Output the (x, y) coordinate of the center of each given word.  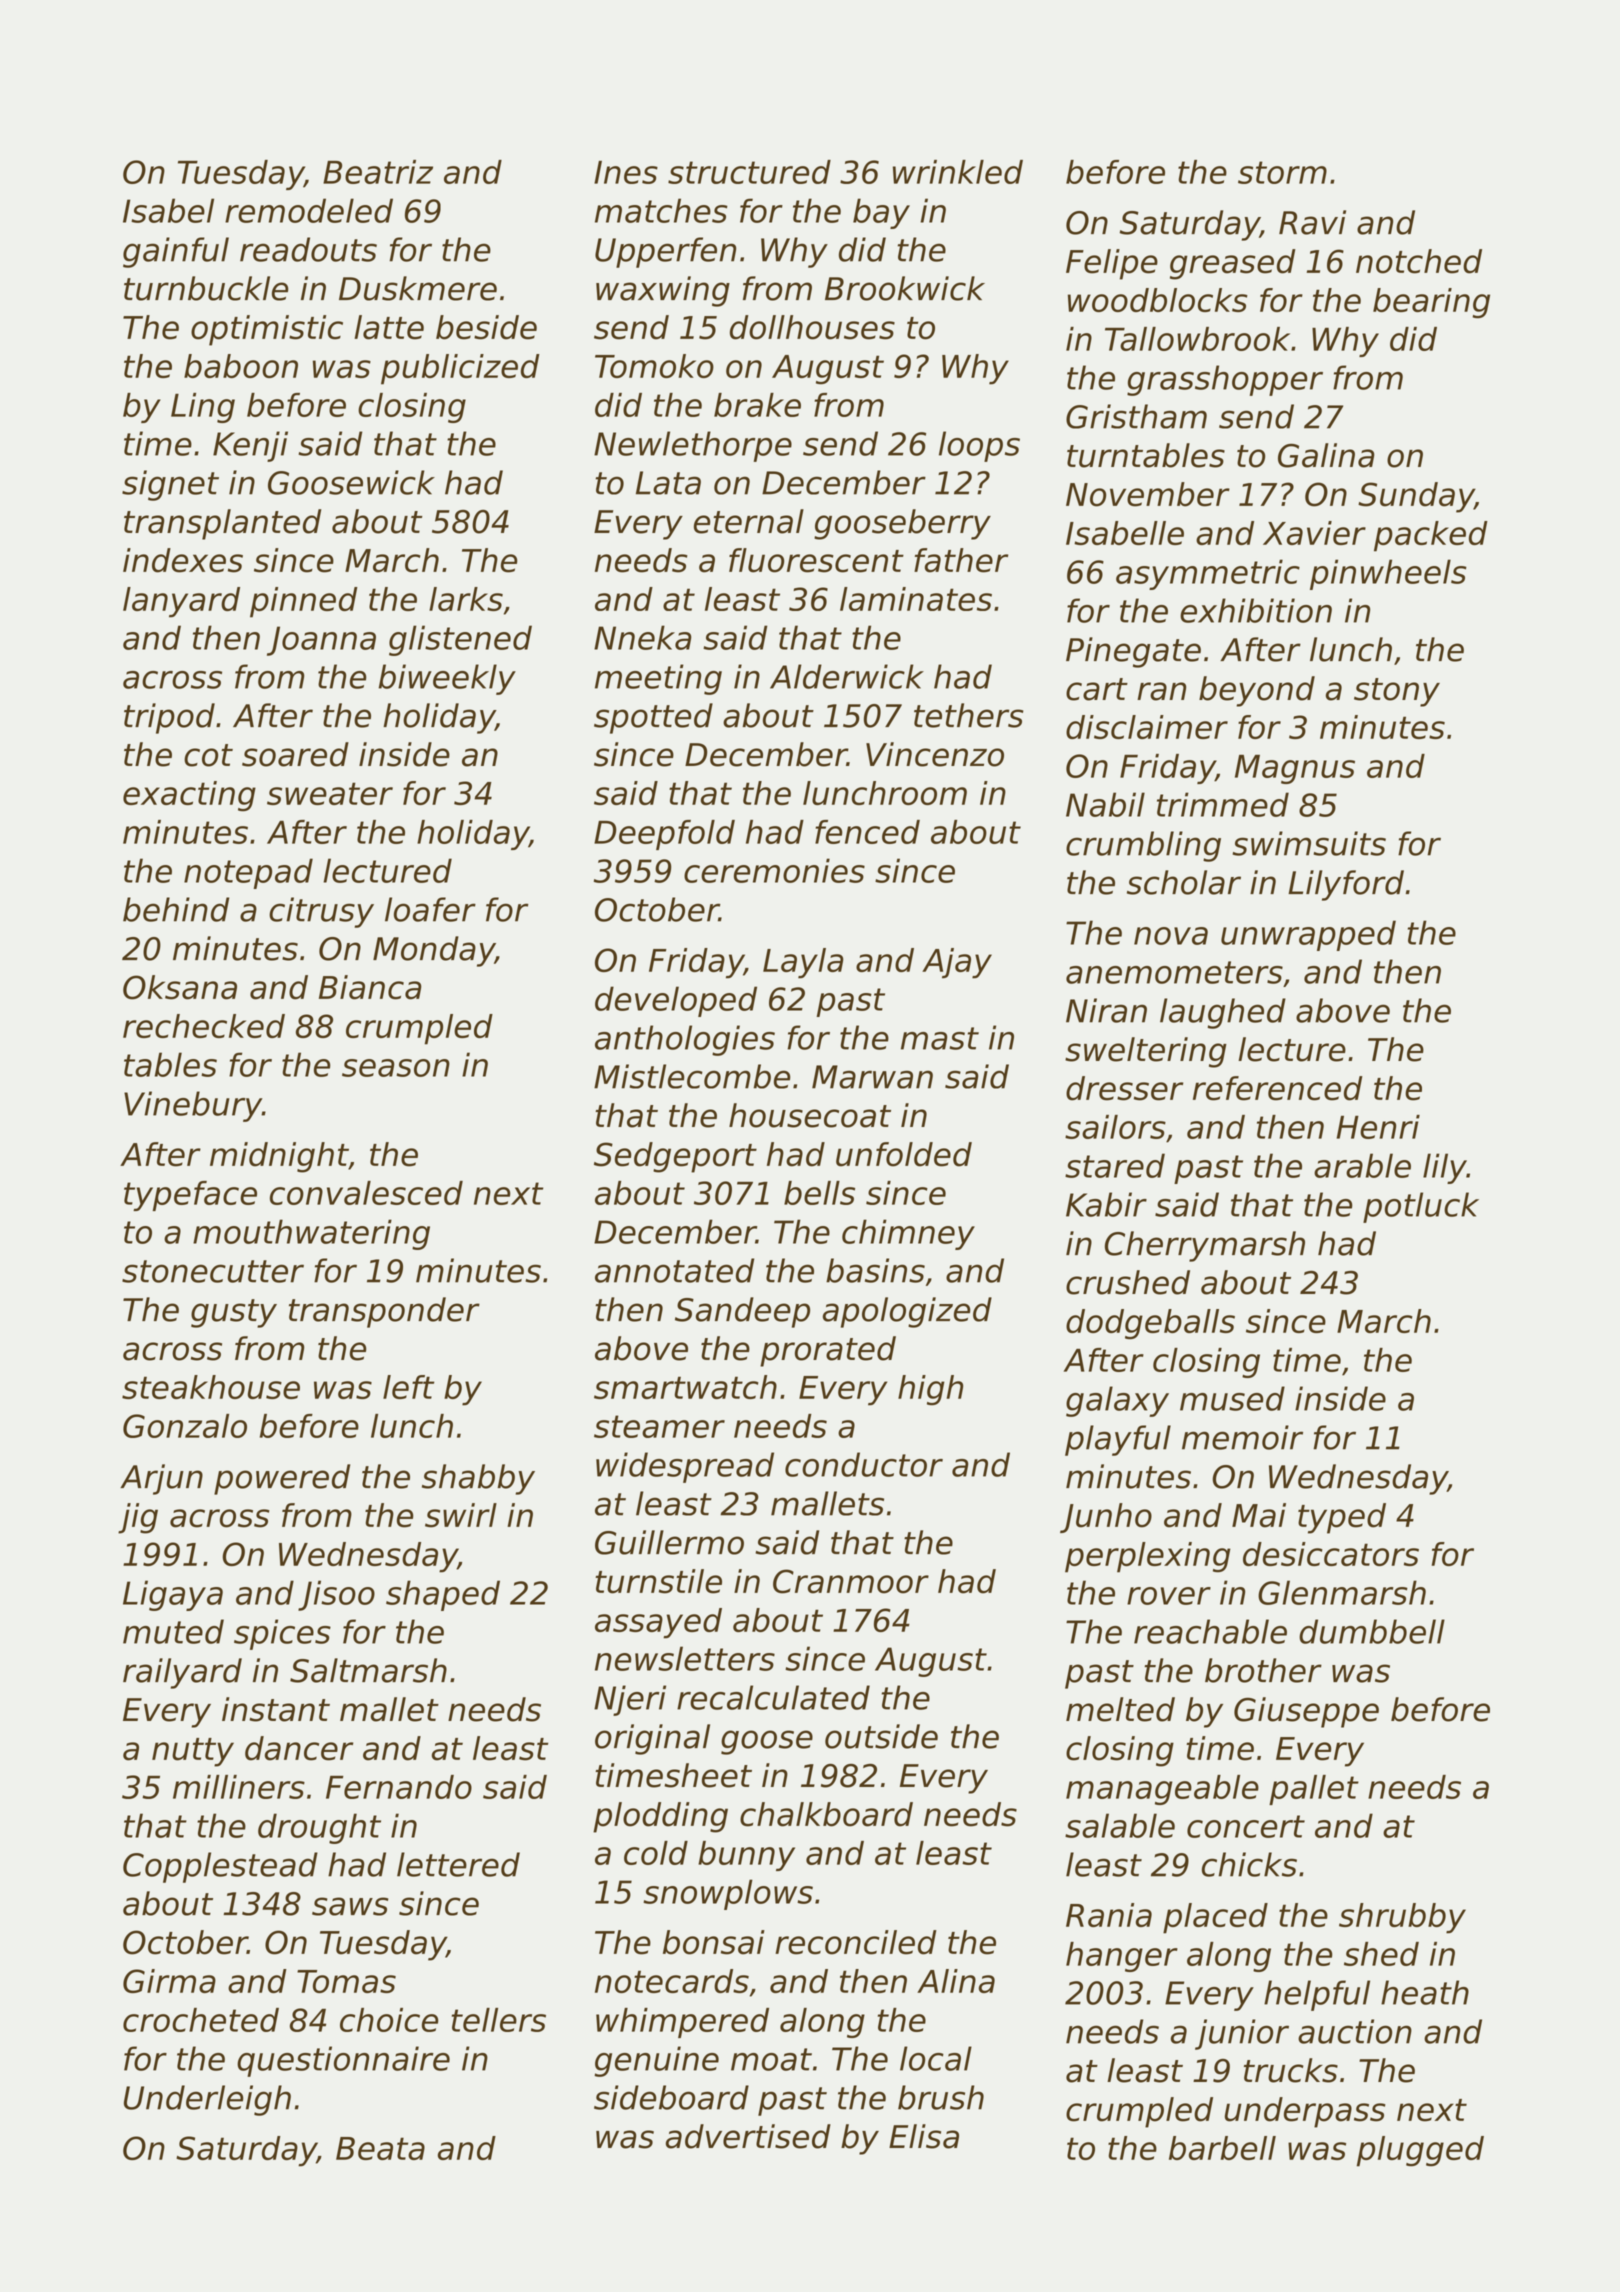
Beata (380, 2148)
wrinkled (958, 172)
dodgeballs (1150, 1324)
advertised (748, 2136)
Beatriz (378, 172)
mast (940, 1038)
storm (1282, 172)
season (396, 1068)
